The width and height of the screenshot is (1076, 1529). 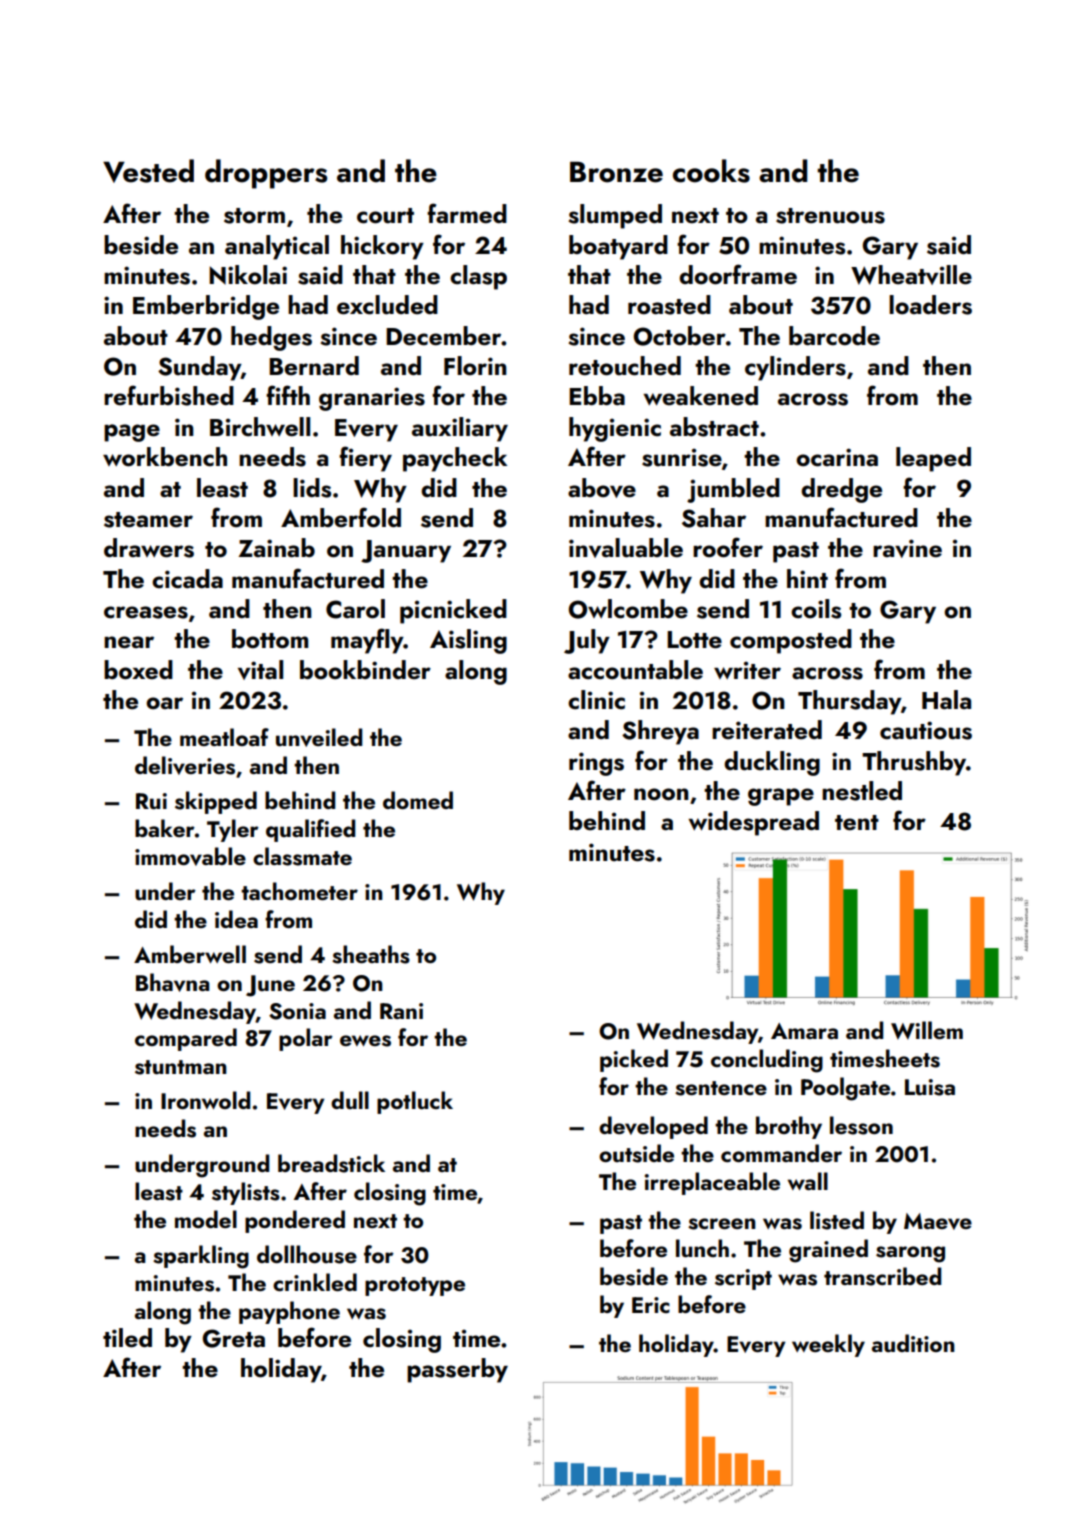 What do you see at coordinates (206, 307) in the screenshot?
I see `Emberbridge` at bounding box center [206, 307].
